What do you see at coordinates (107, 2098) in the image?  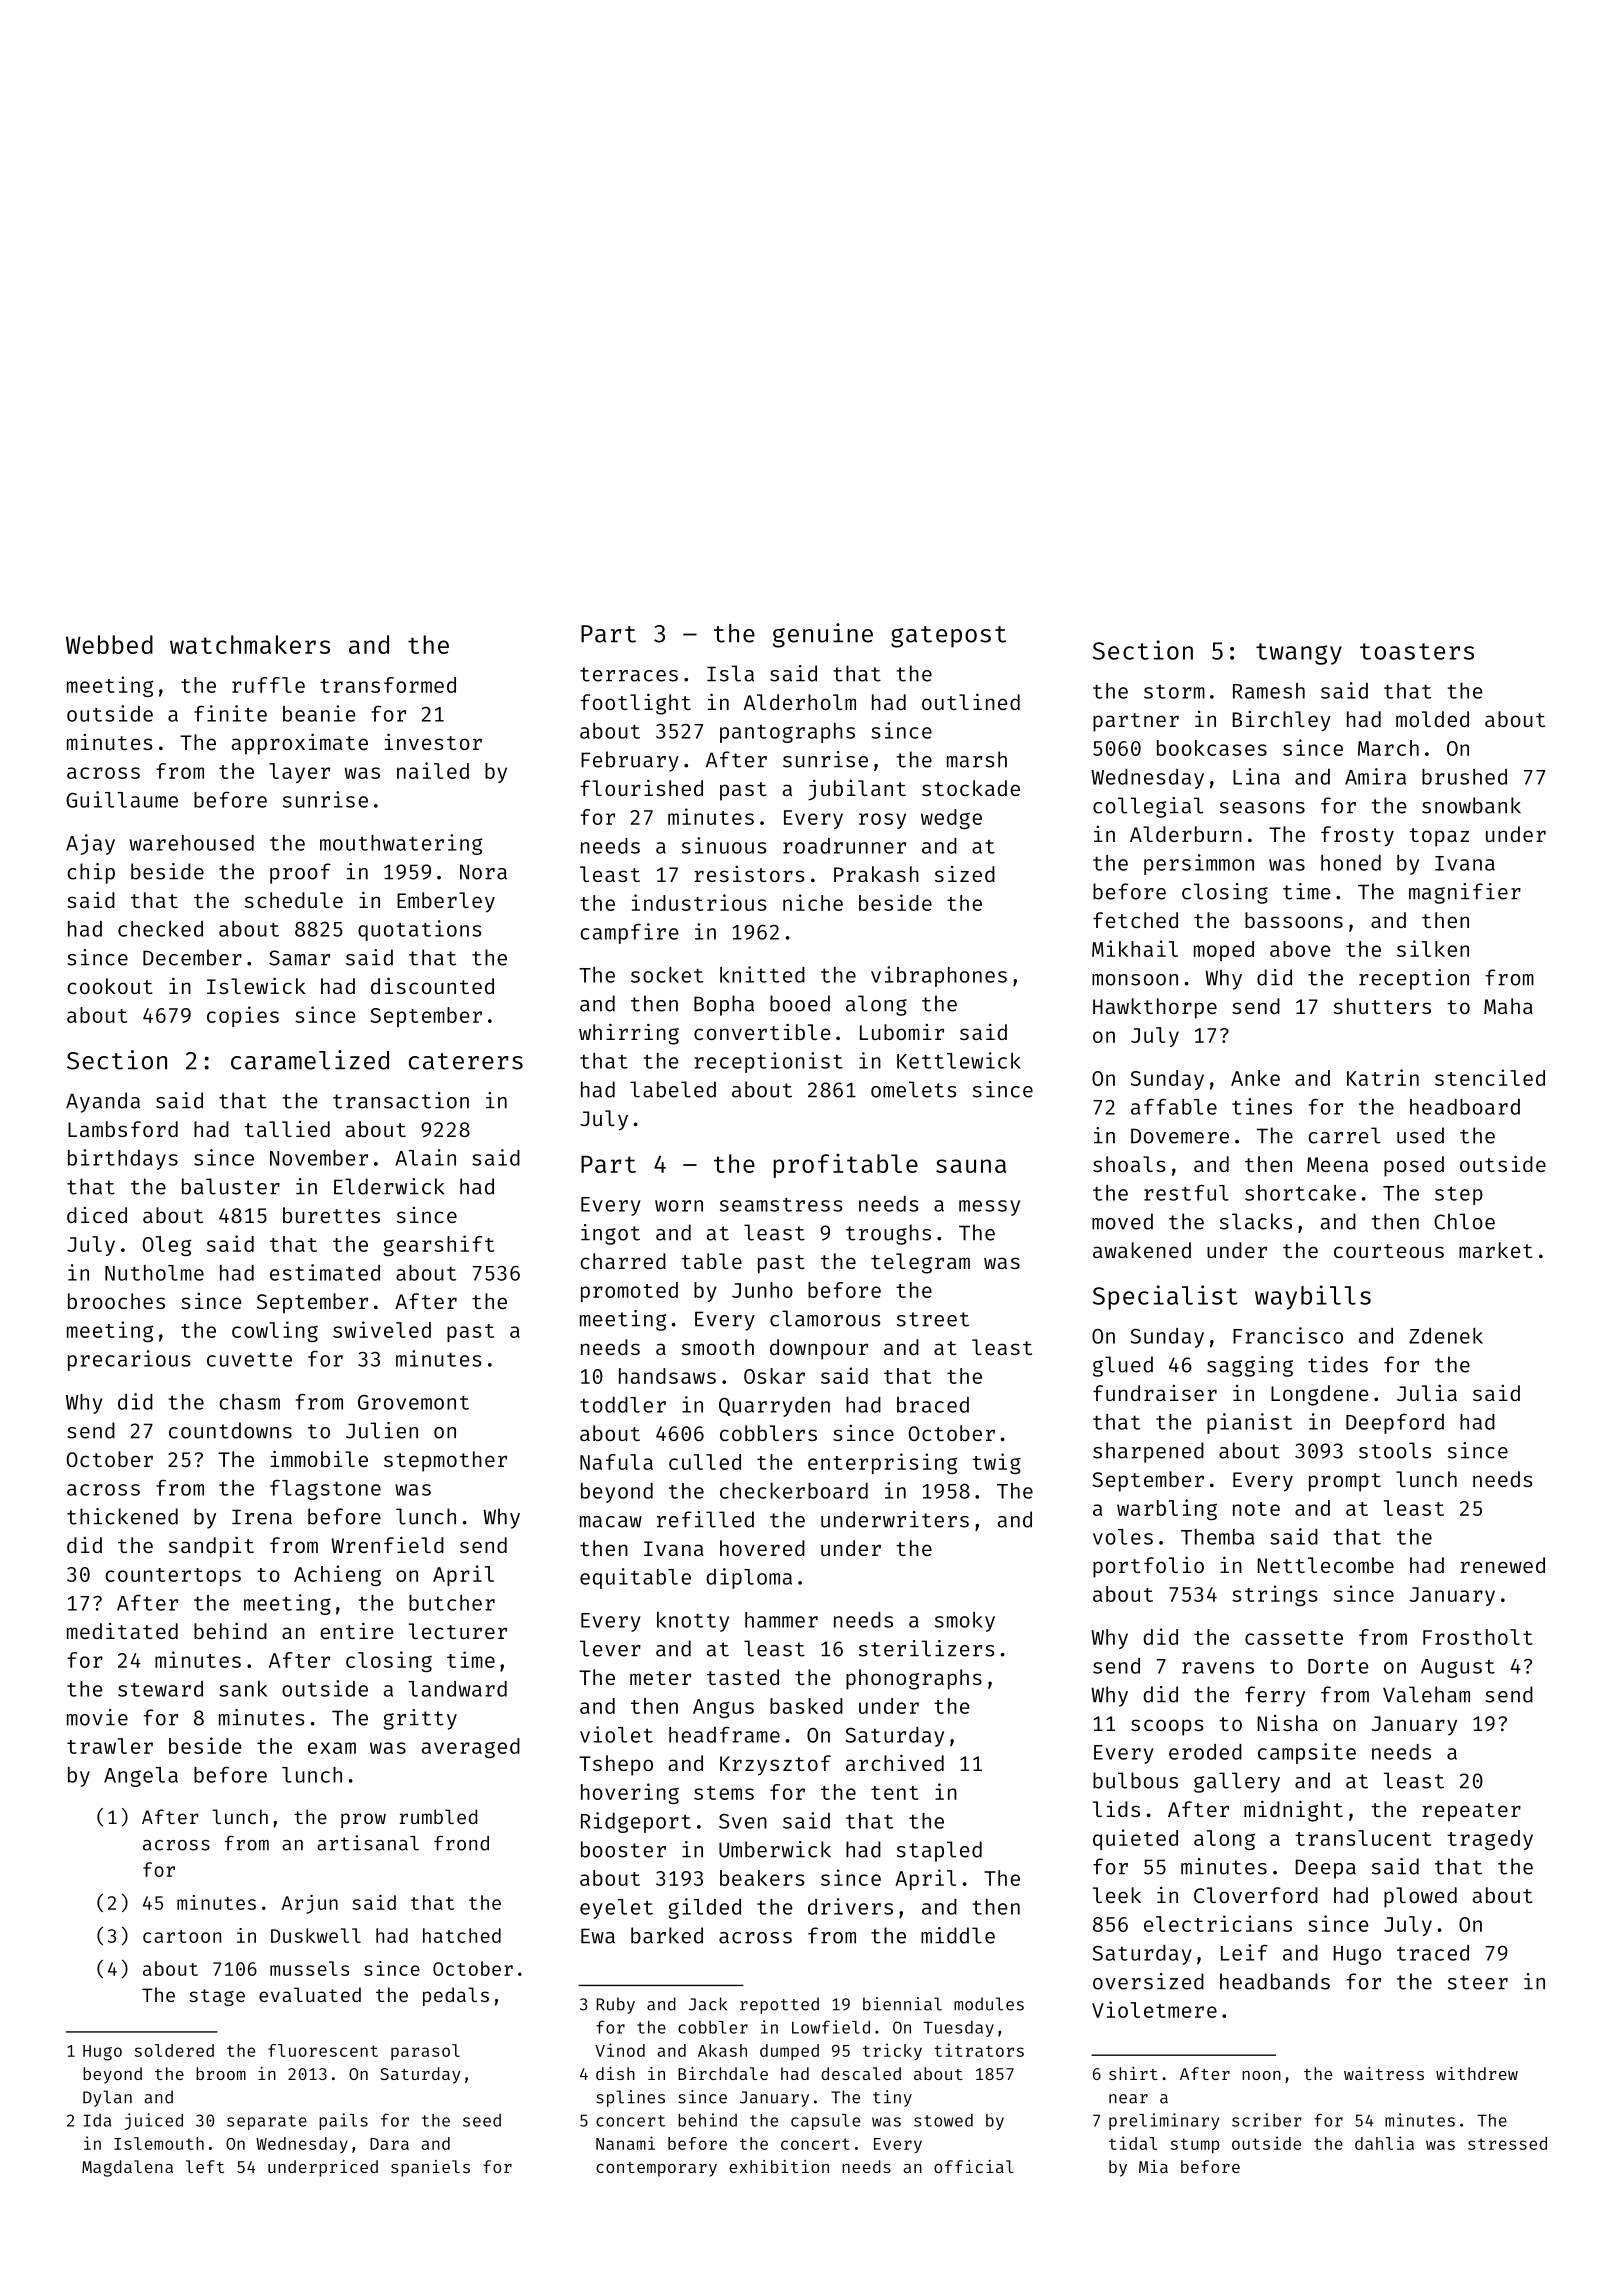 I see `Dylan` at bounding box center [107, 2098].
